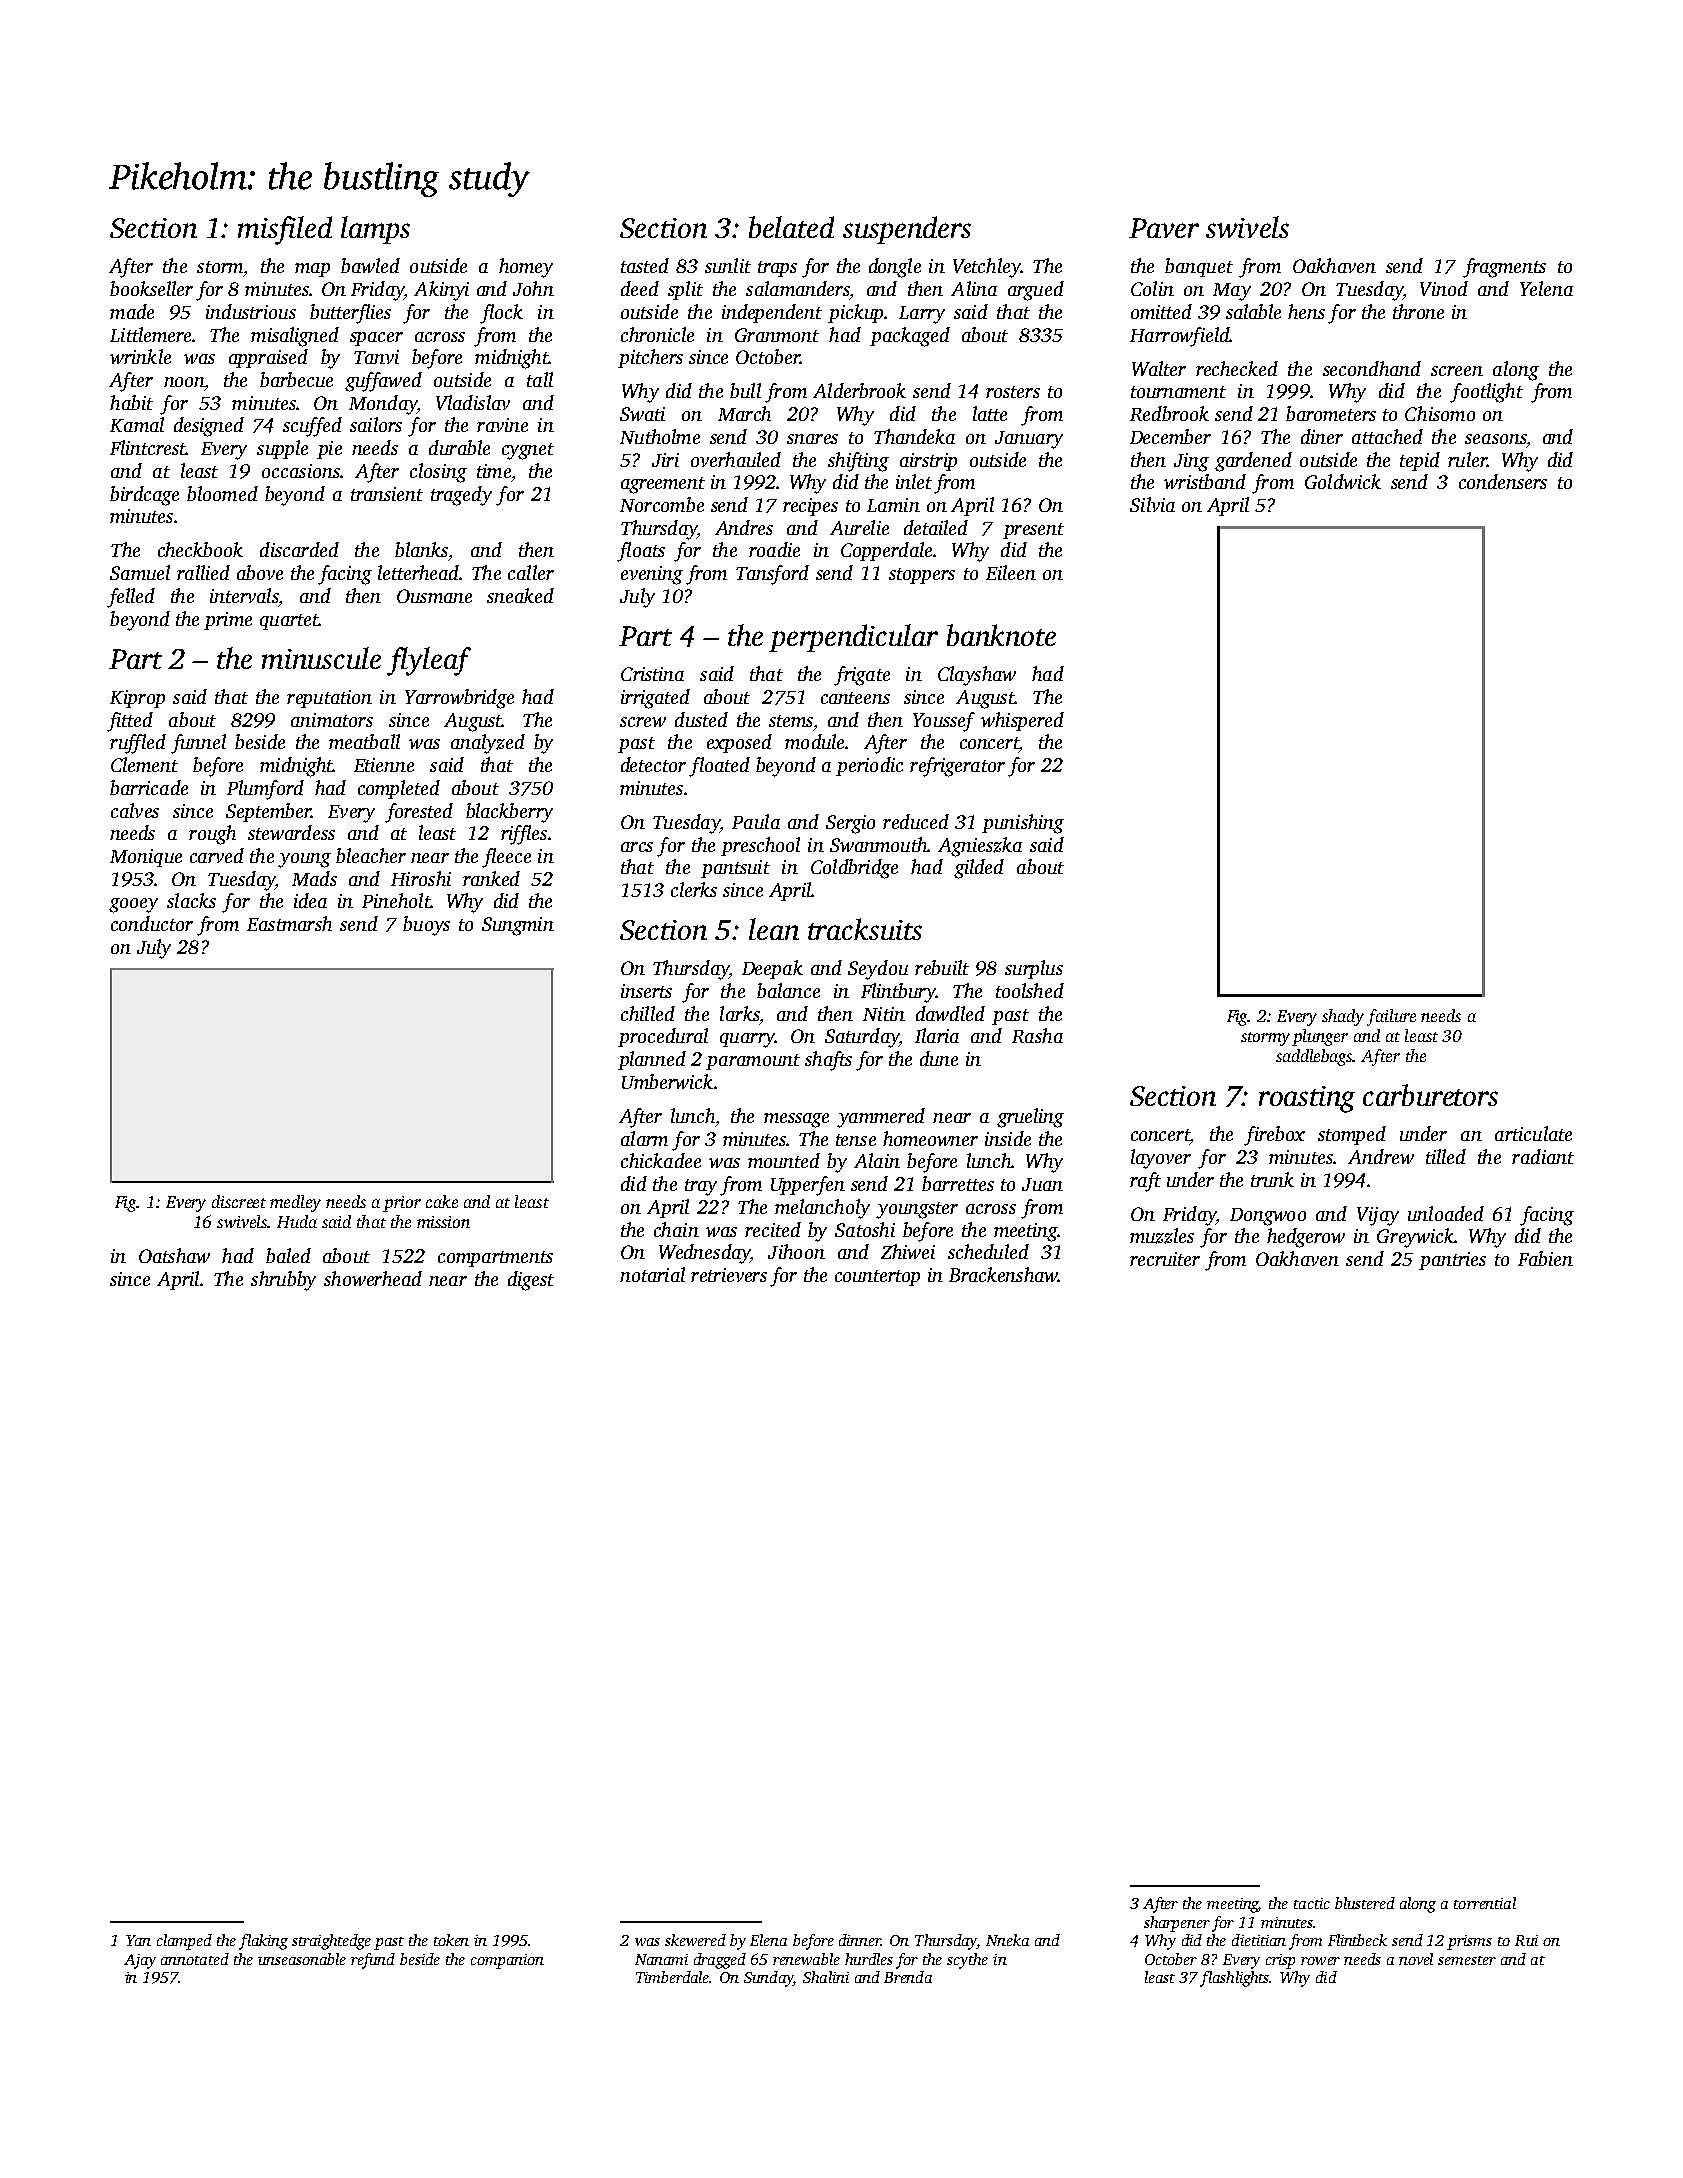 The width and height of the page is (1683, 2178). I want to click on Alina, so click(974, 288).
